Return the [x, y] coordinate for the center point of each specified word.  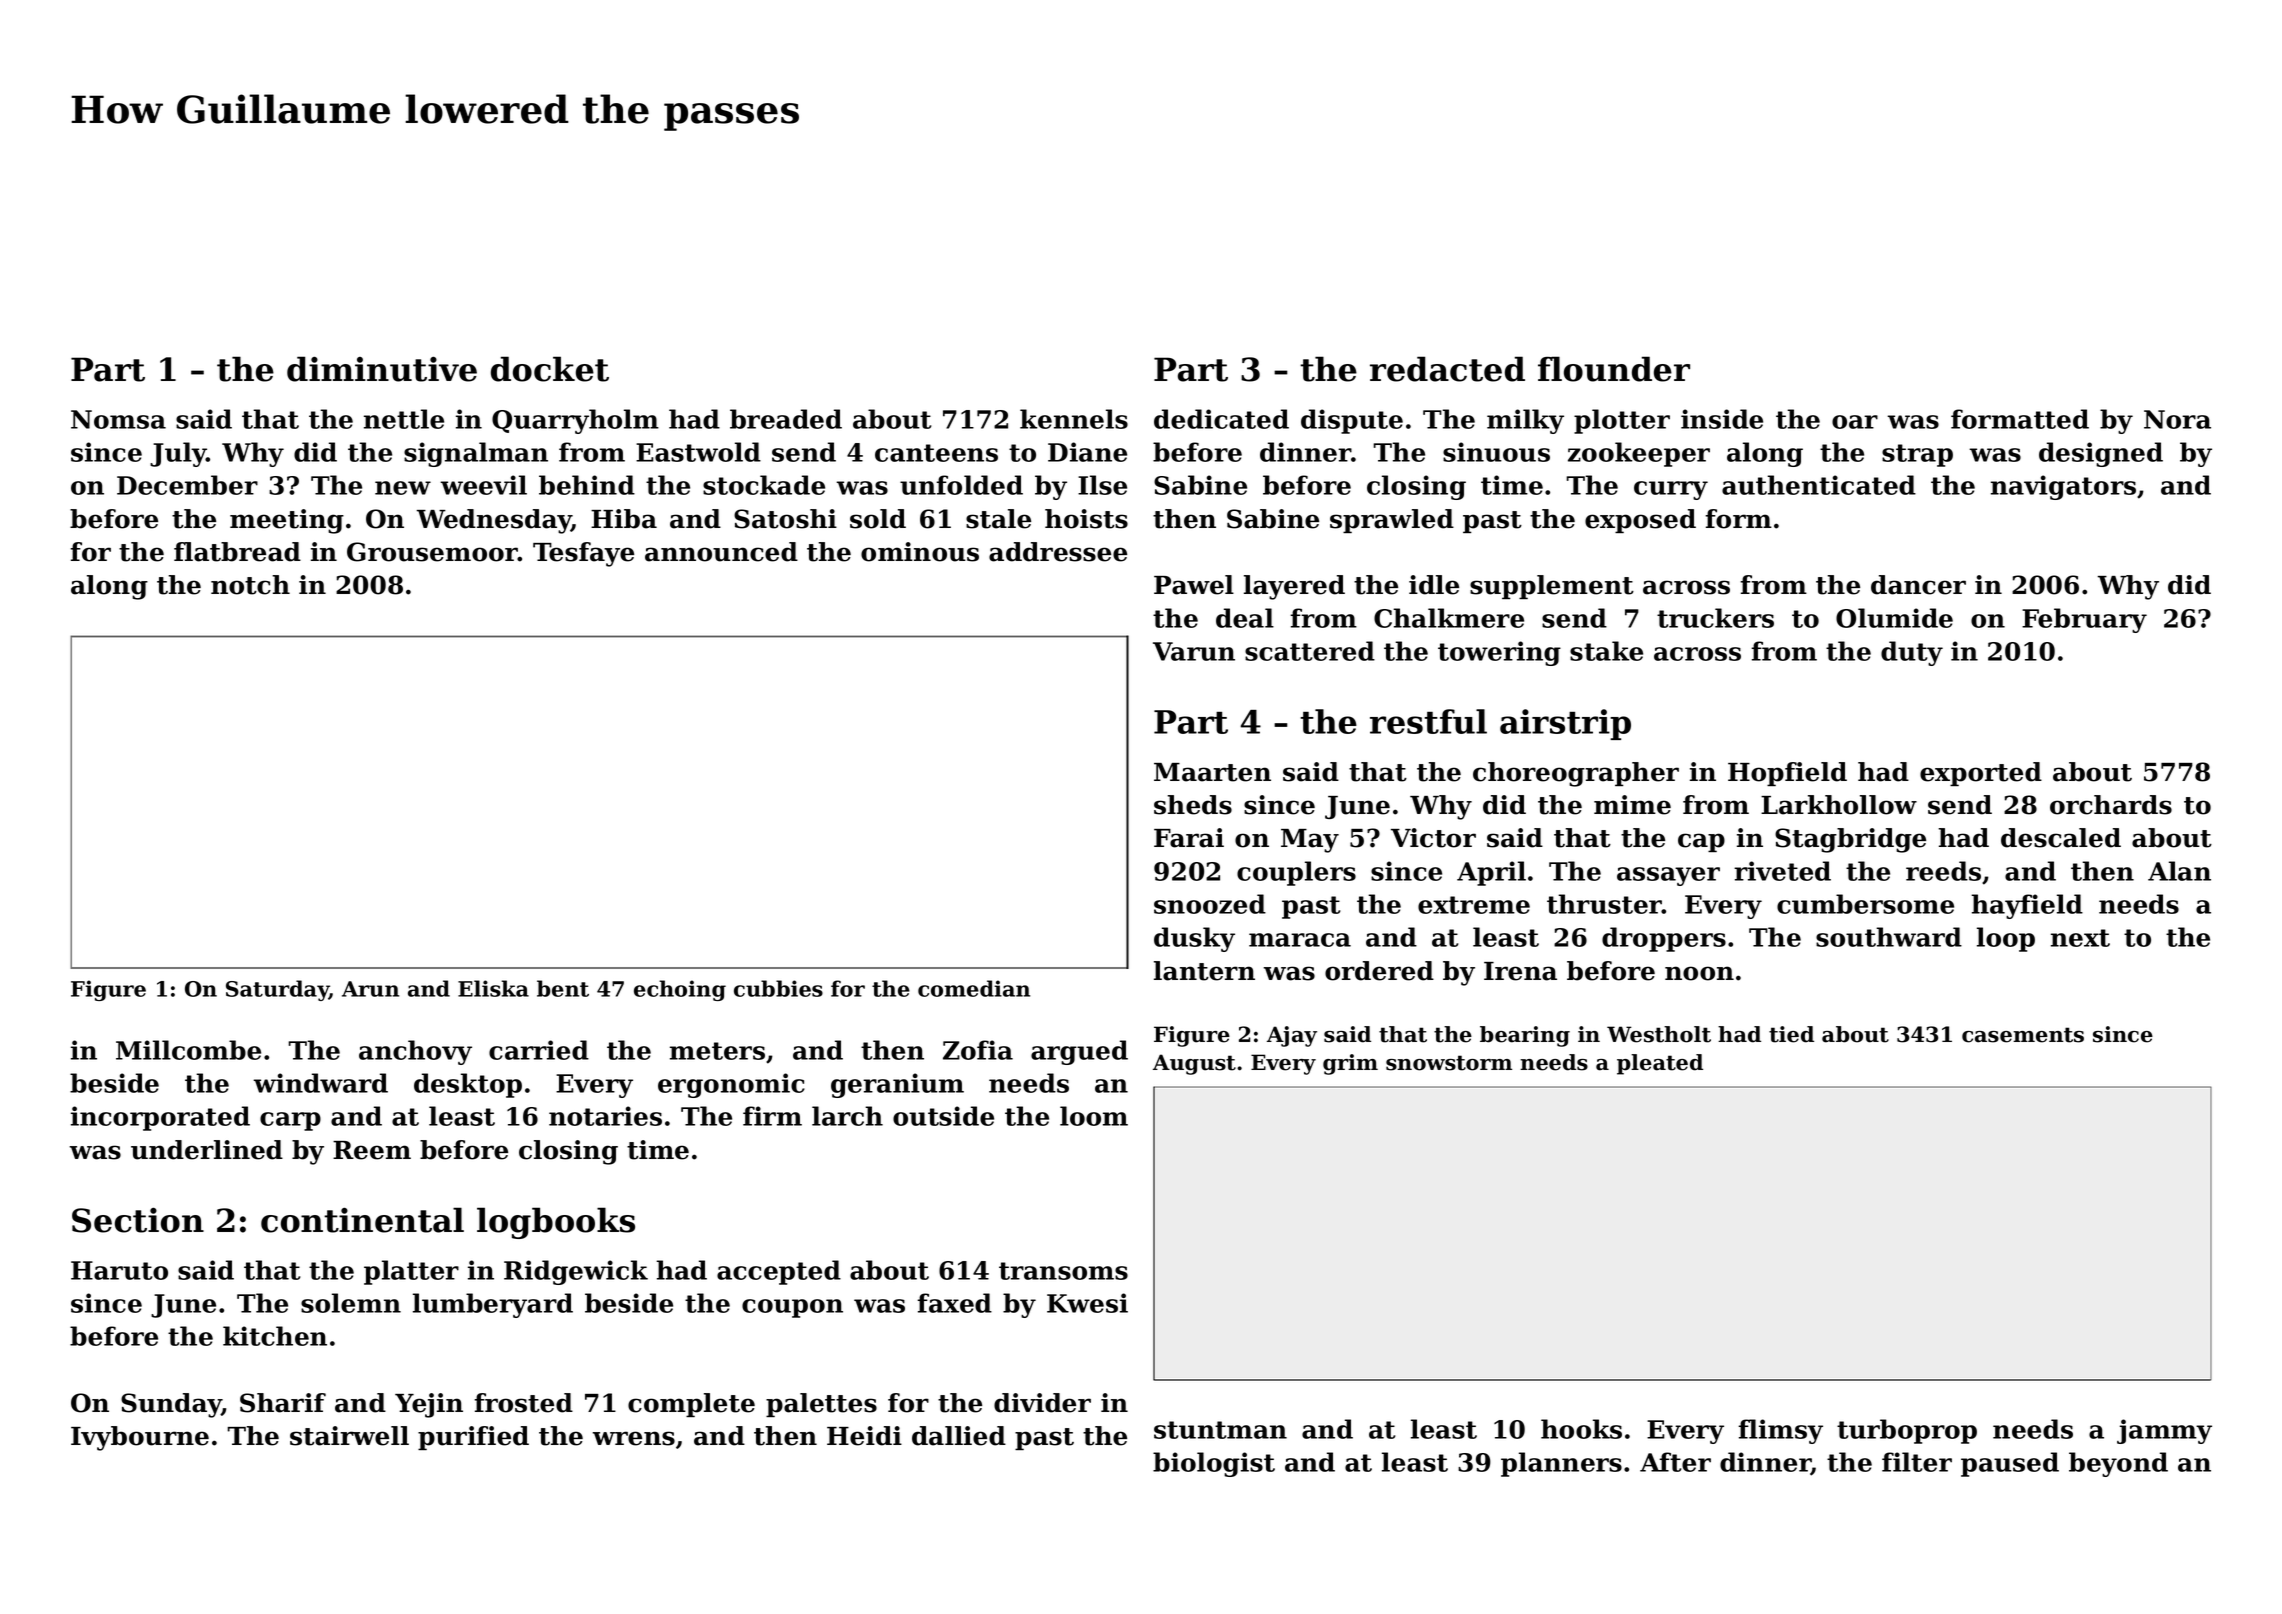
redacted [1447, 369]
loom [1094, 1116]
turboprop [1907, 1431]
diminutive [382, 369]
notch [250, 585]
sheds [1193, 805]
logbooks [556, 1223]
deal [1245, 618]
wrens [634, 1438]
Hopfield [1787, 774]
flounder [1614, 369]
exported [1981, 774]
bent [563, 988]
